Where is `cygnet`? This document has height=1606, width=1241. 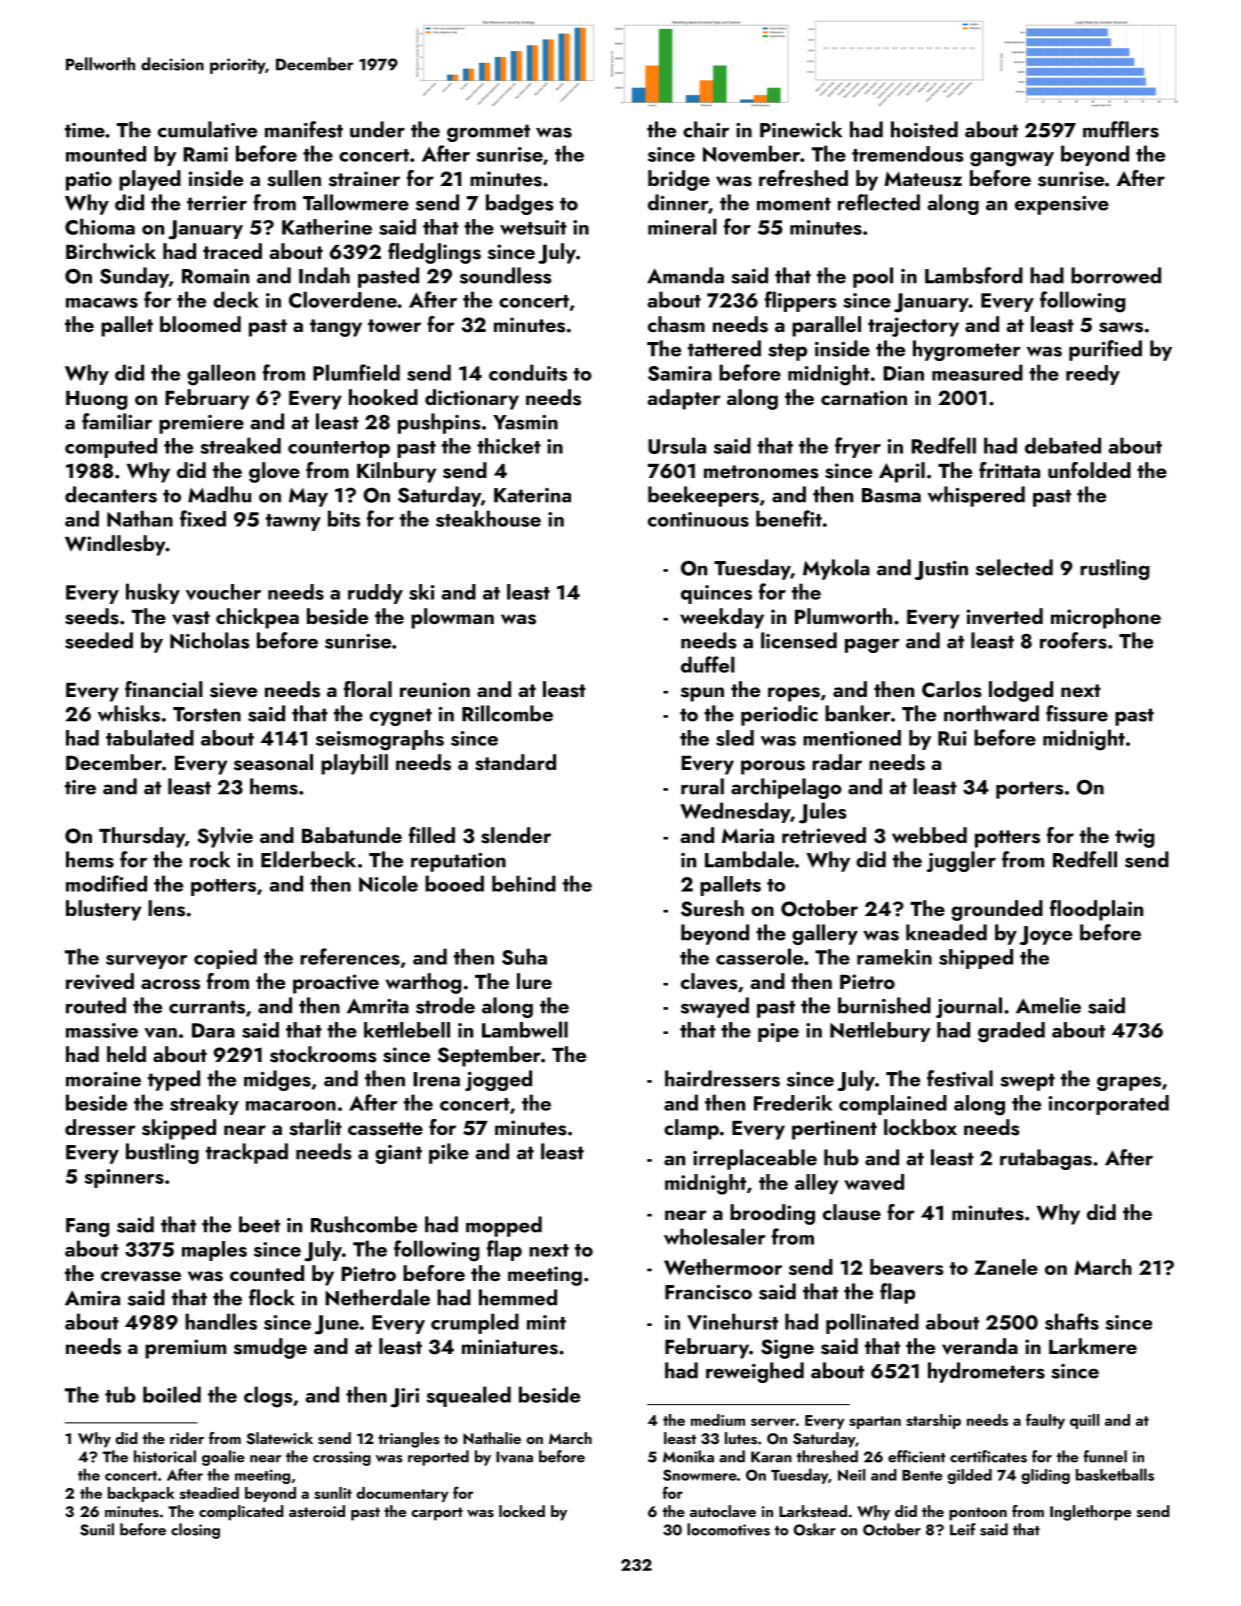
cygnet is located at coordinates (401, 717).
